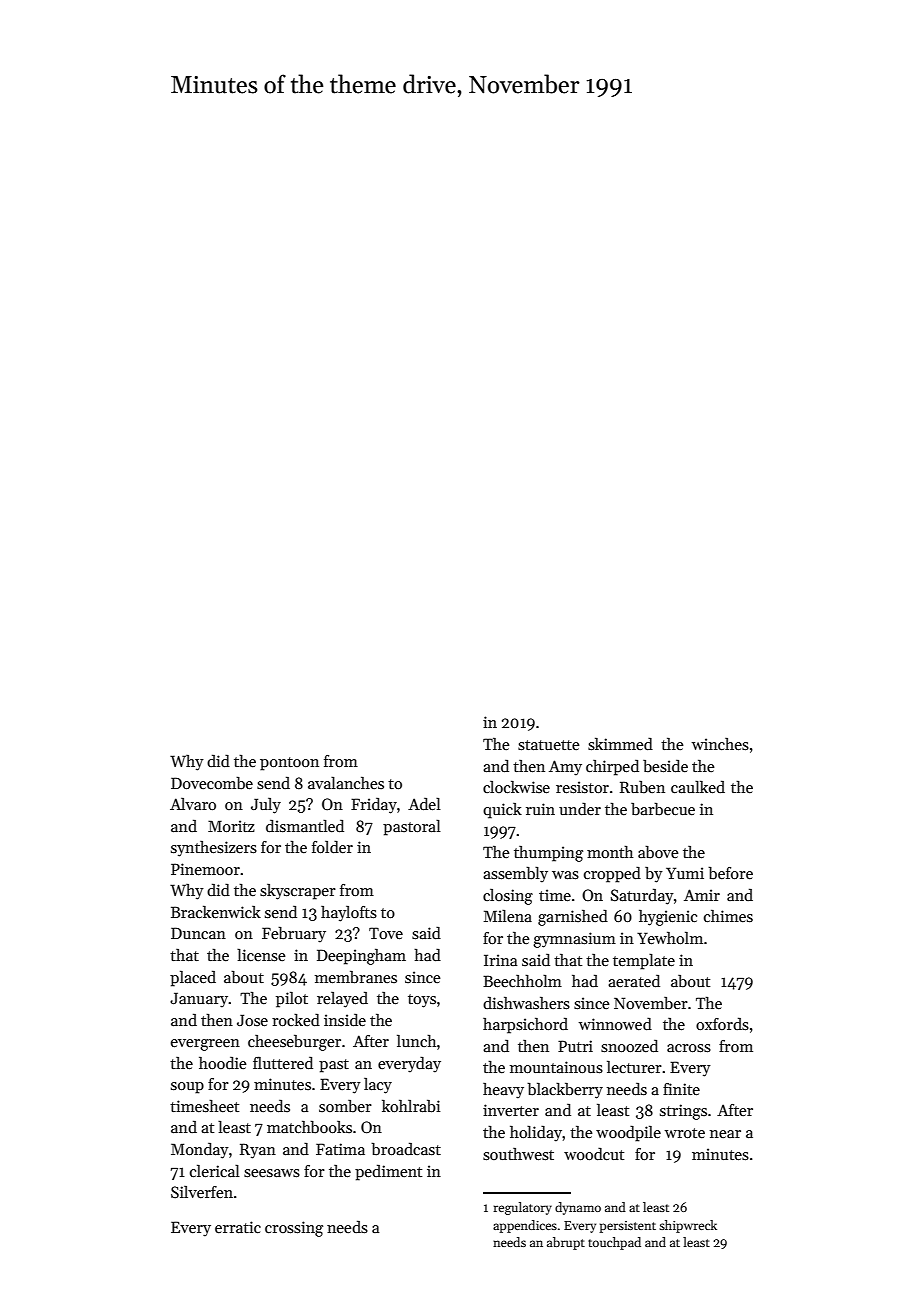  What do you see at coordinates (193, 804) in the screenshot?
I see `Alvaro` at bounding box center [193, 804].
